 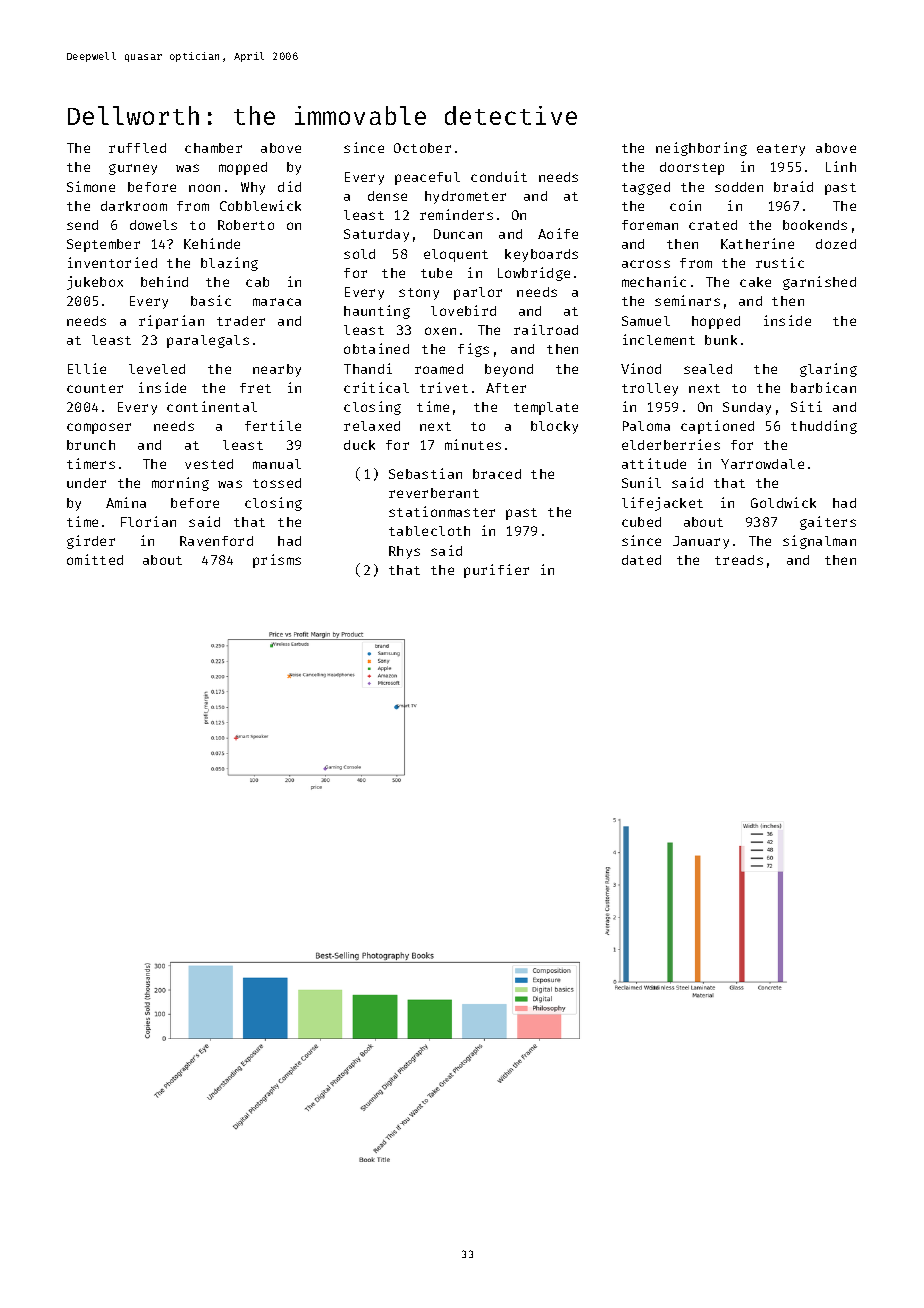 What do you see at coordinates (499, 176) in the screenshot?
I see `conduit` at bounding box center [499, 176].
